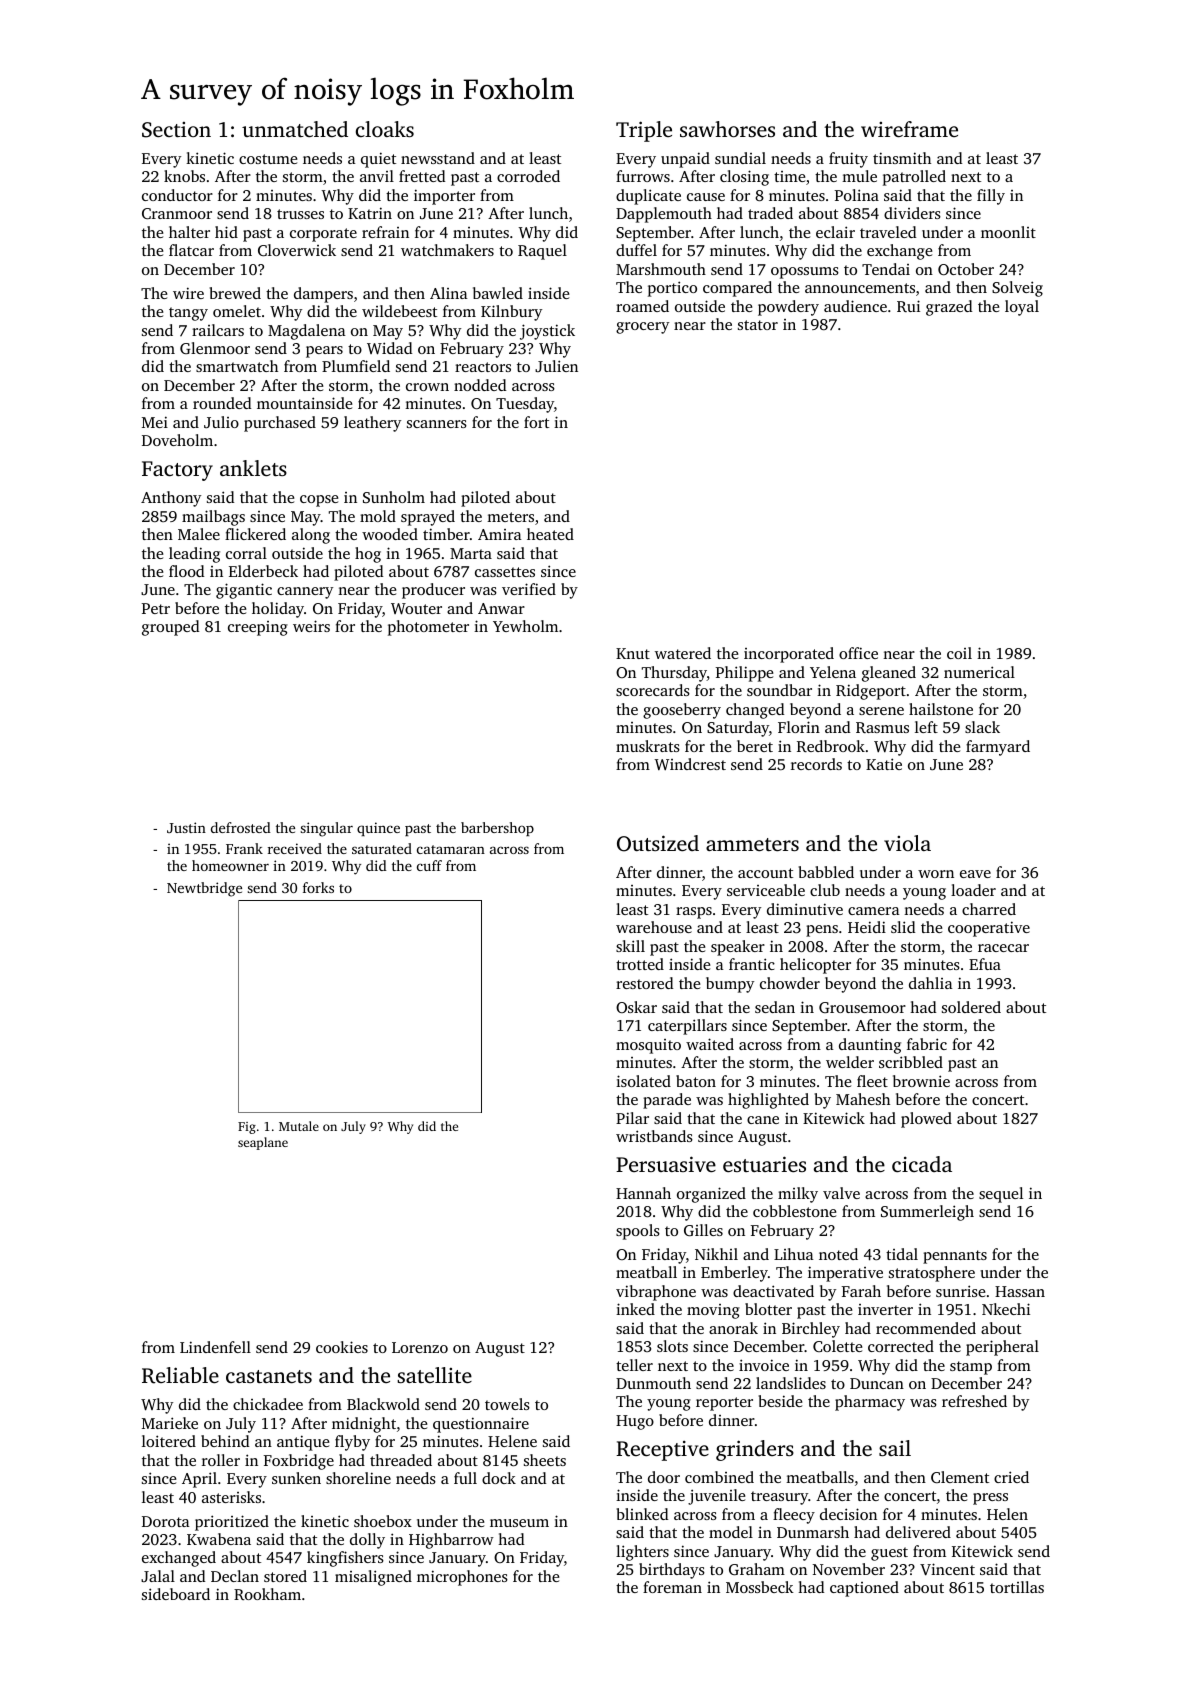  I want to click on recommended, so click(926, 1328).
